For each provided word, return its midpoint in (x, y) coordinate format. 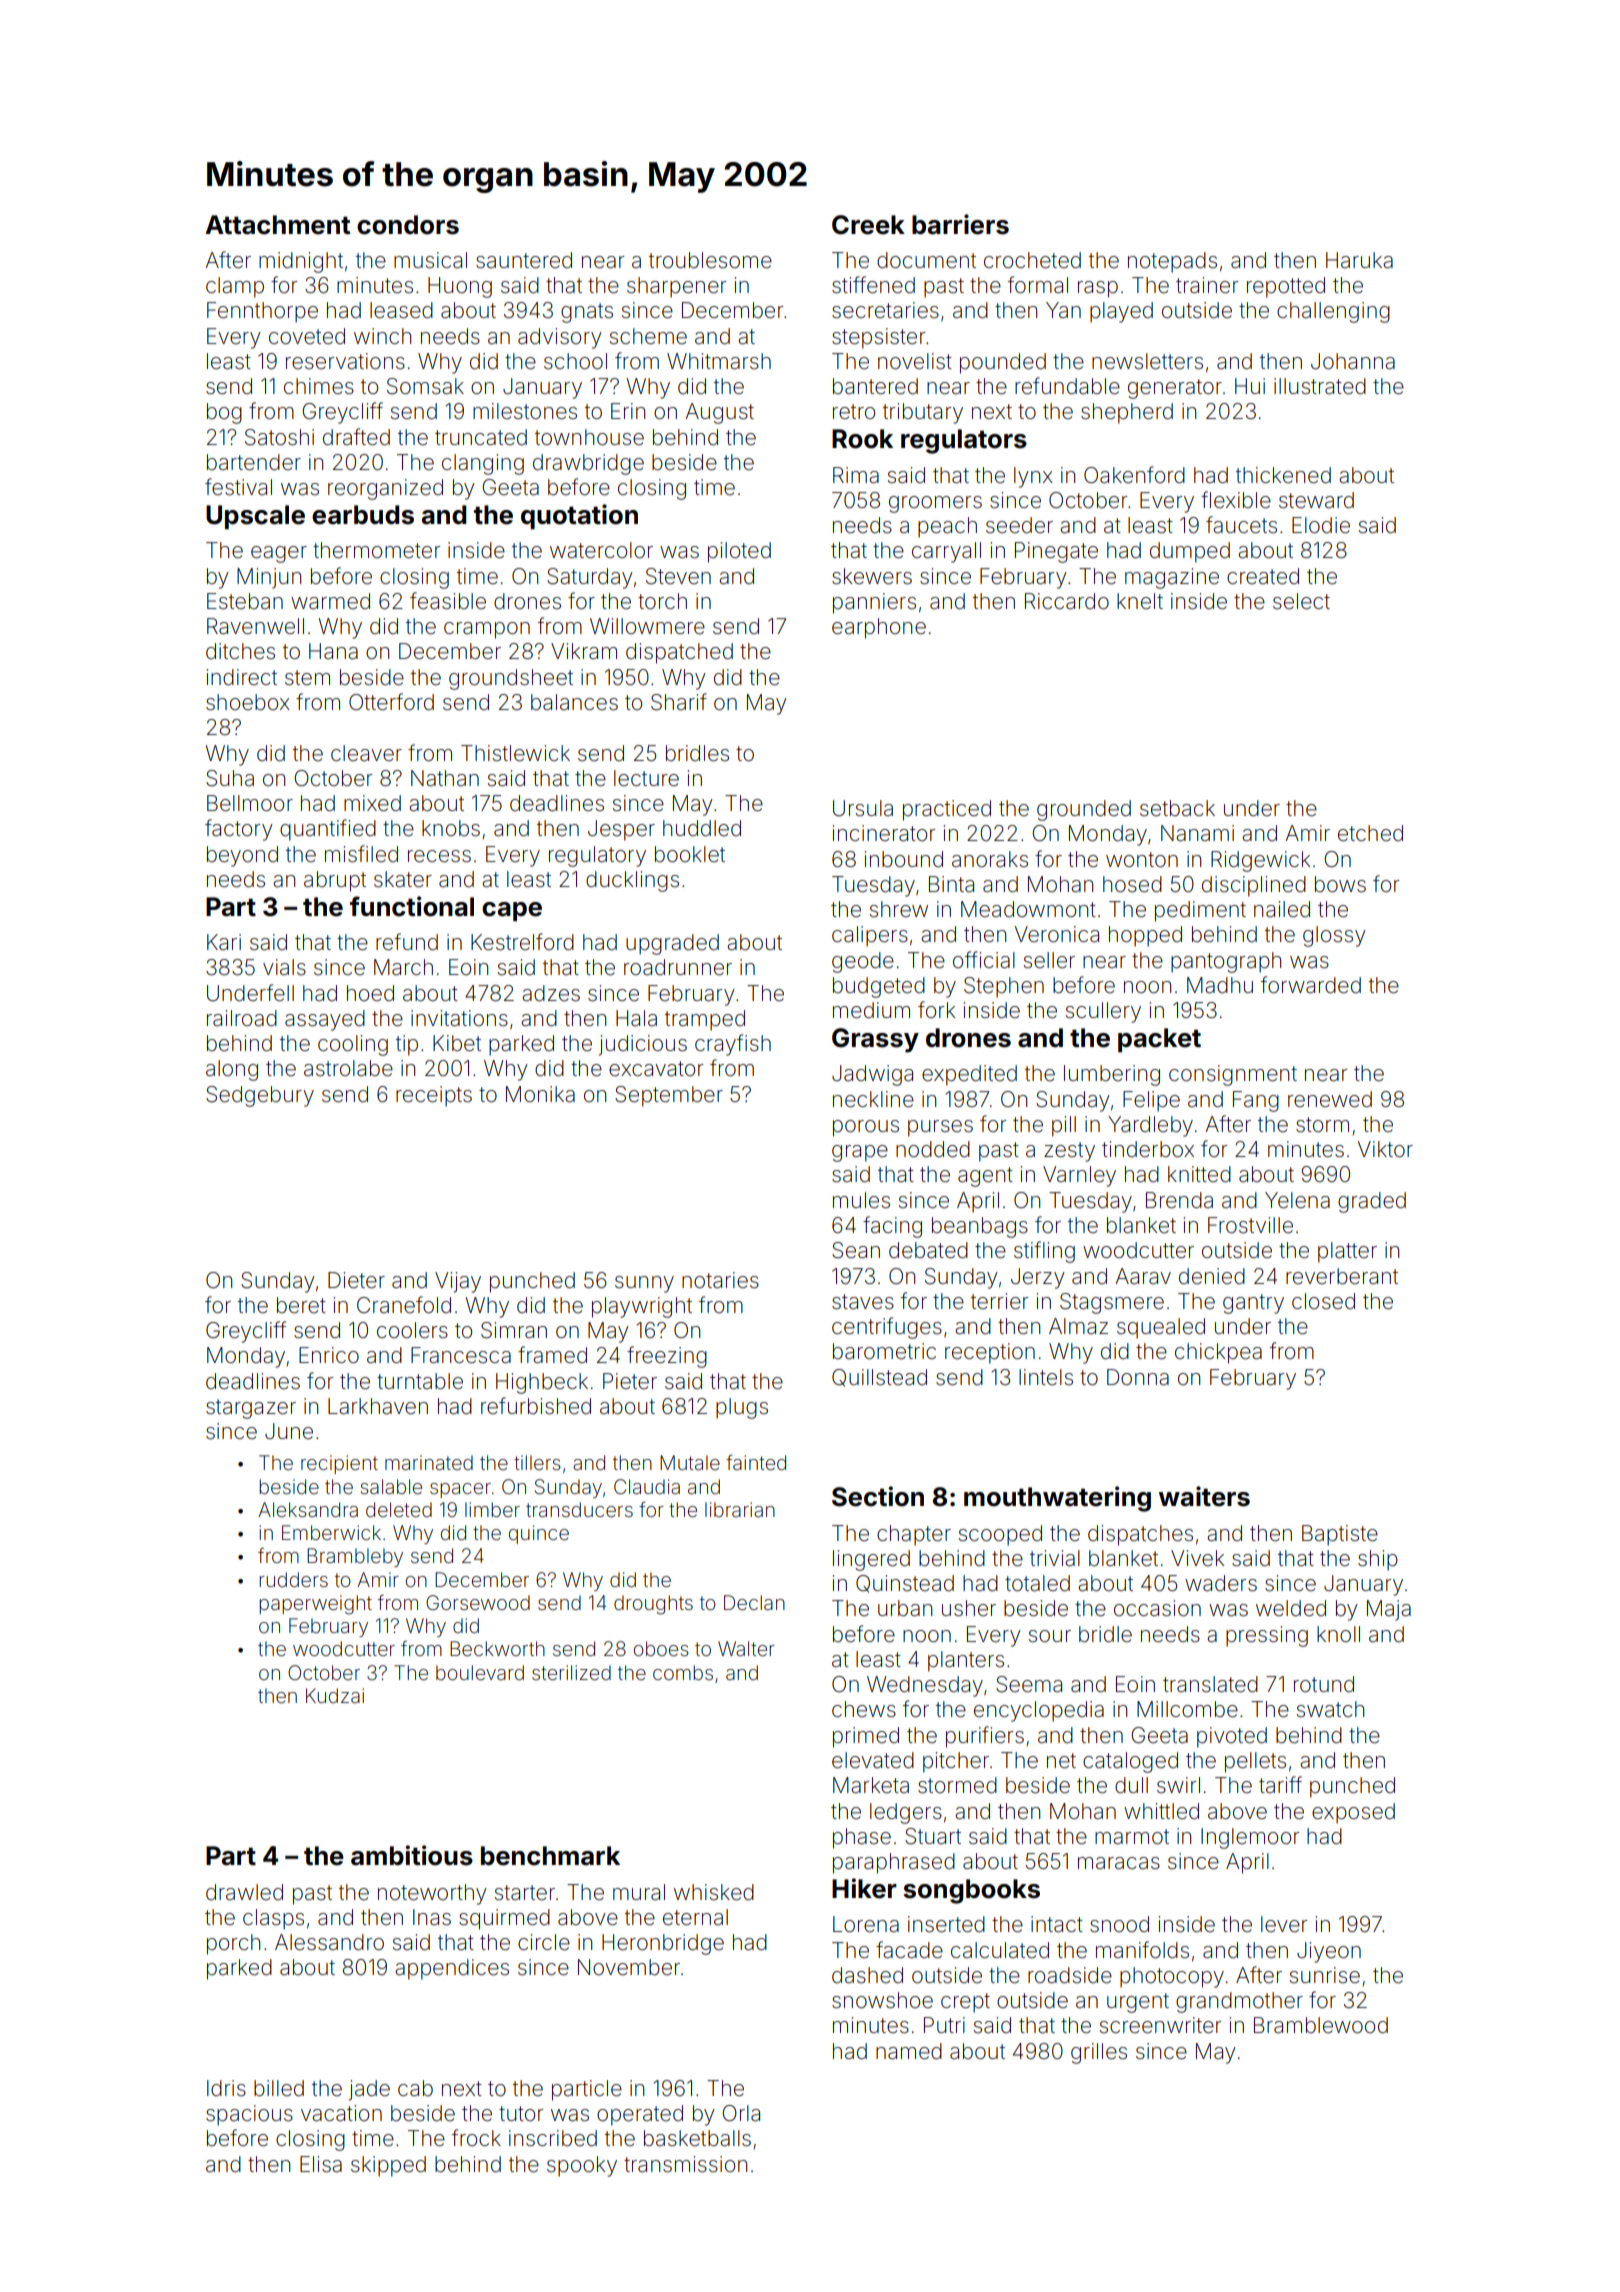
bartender (254, 462)
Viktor (1385, 1149)
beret (301, 1305)
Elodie (1321, 525)
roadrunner (678, 967)
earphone (879, 628)
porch (233, 1944)
